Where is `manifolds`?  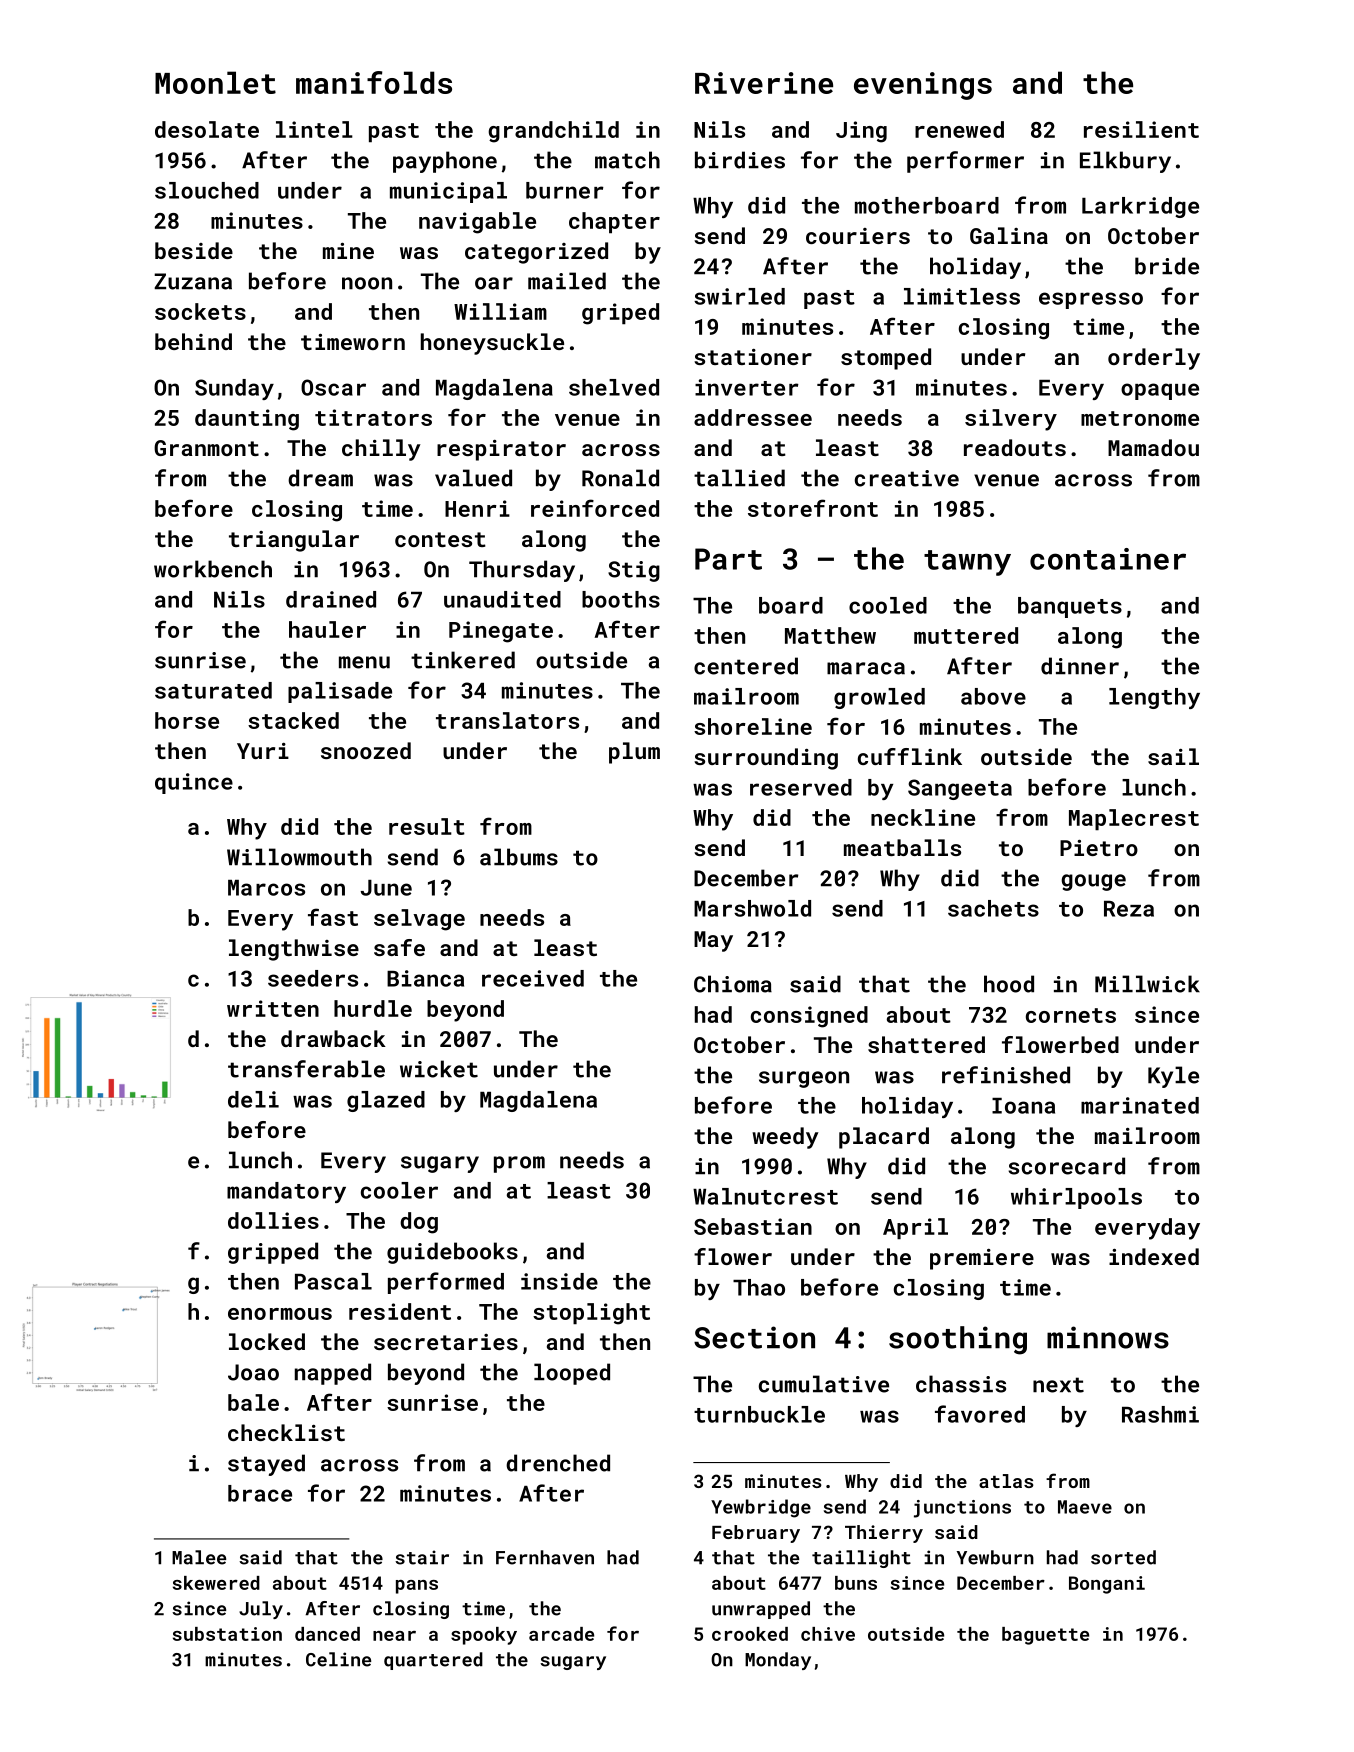
manifolds is located at coordinates (374, 82).
